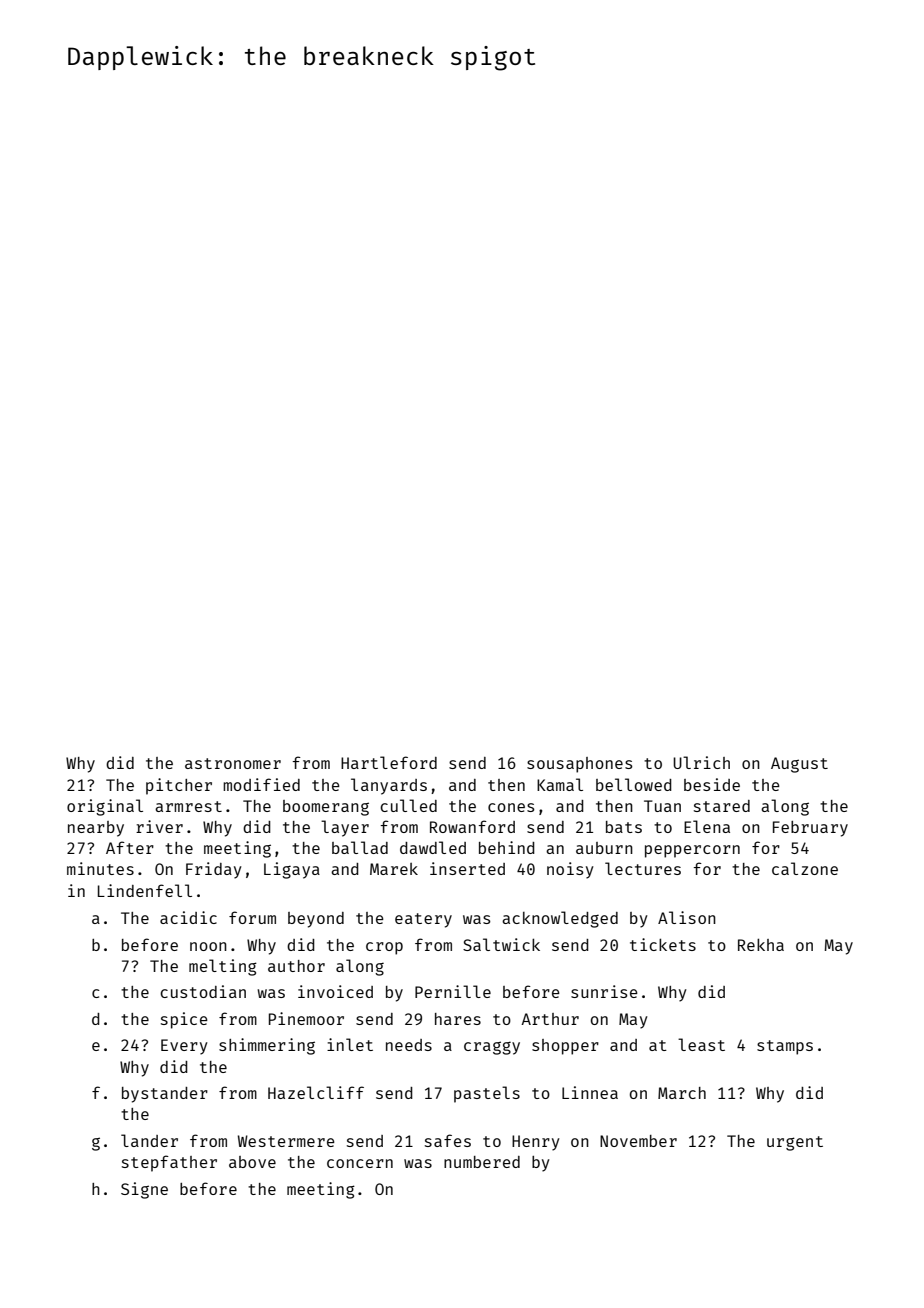  Describe the element at coordinates (165, 1095) in the screenshot. I see `bystander` at that location.
